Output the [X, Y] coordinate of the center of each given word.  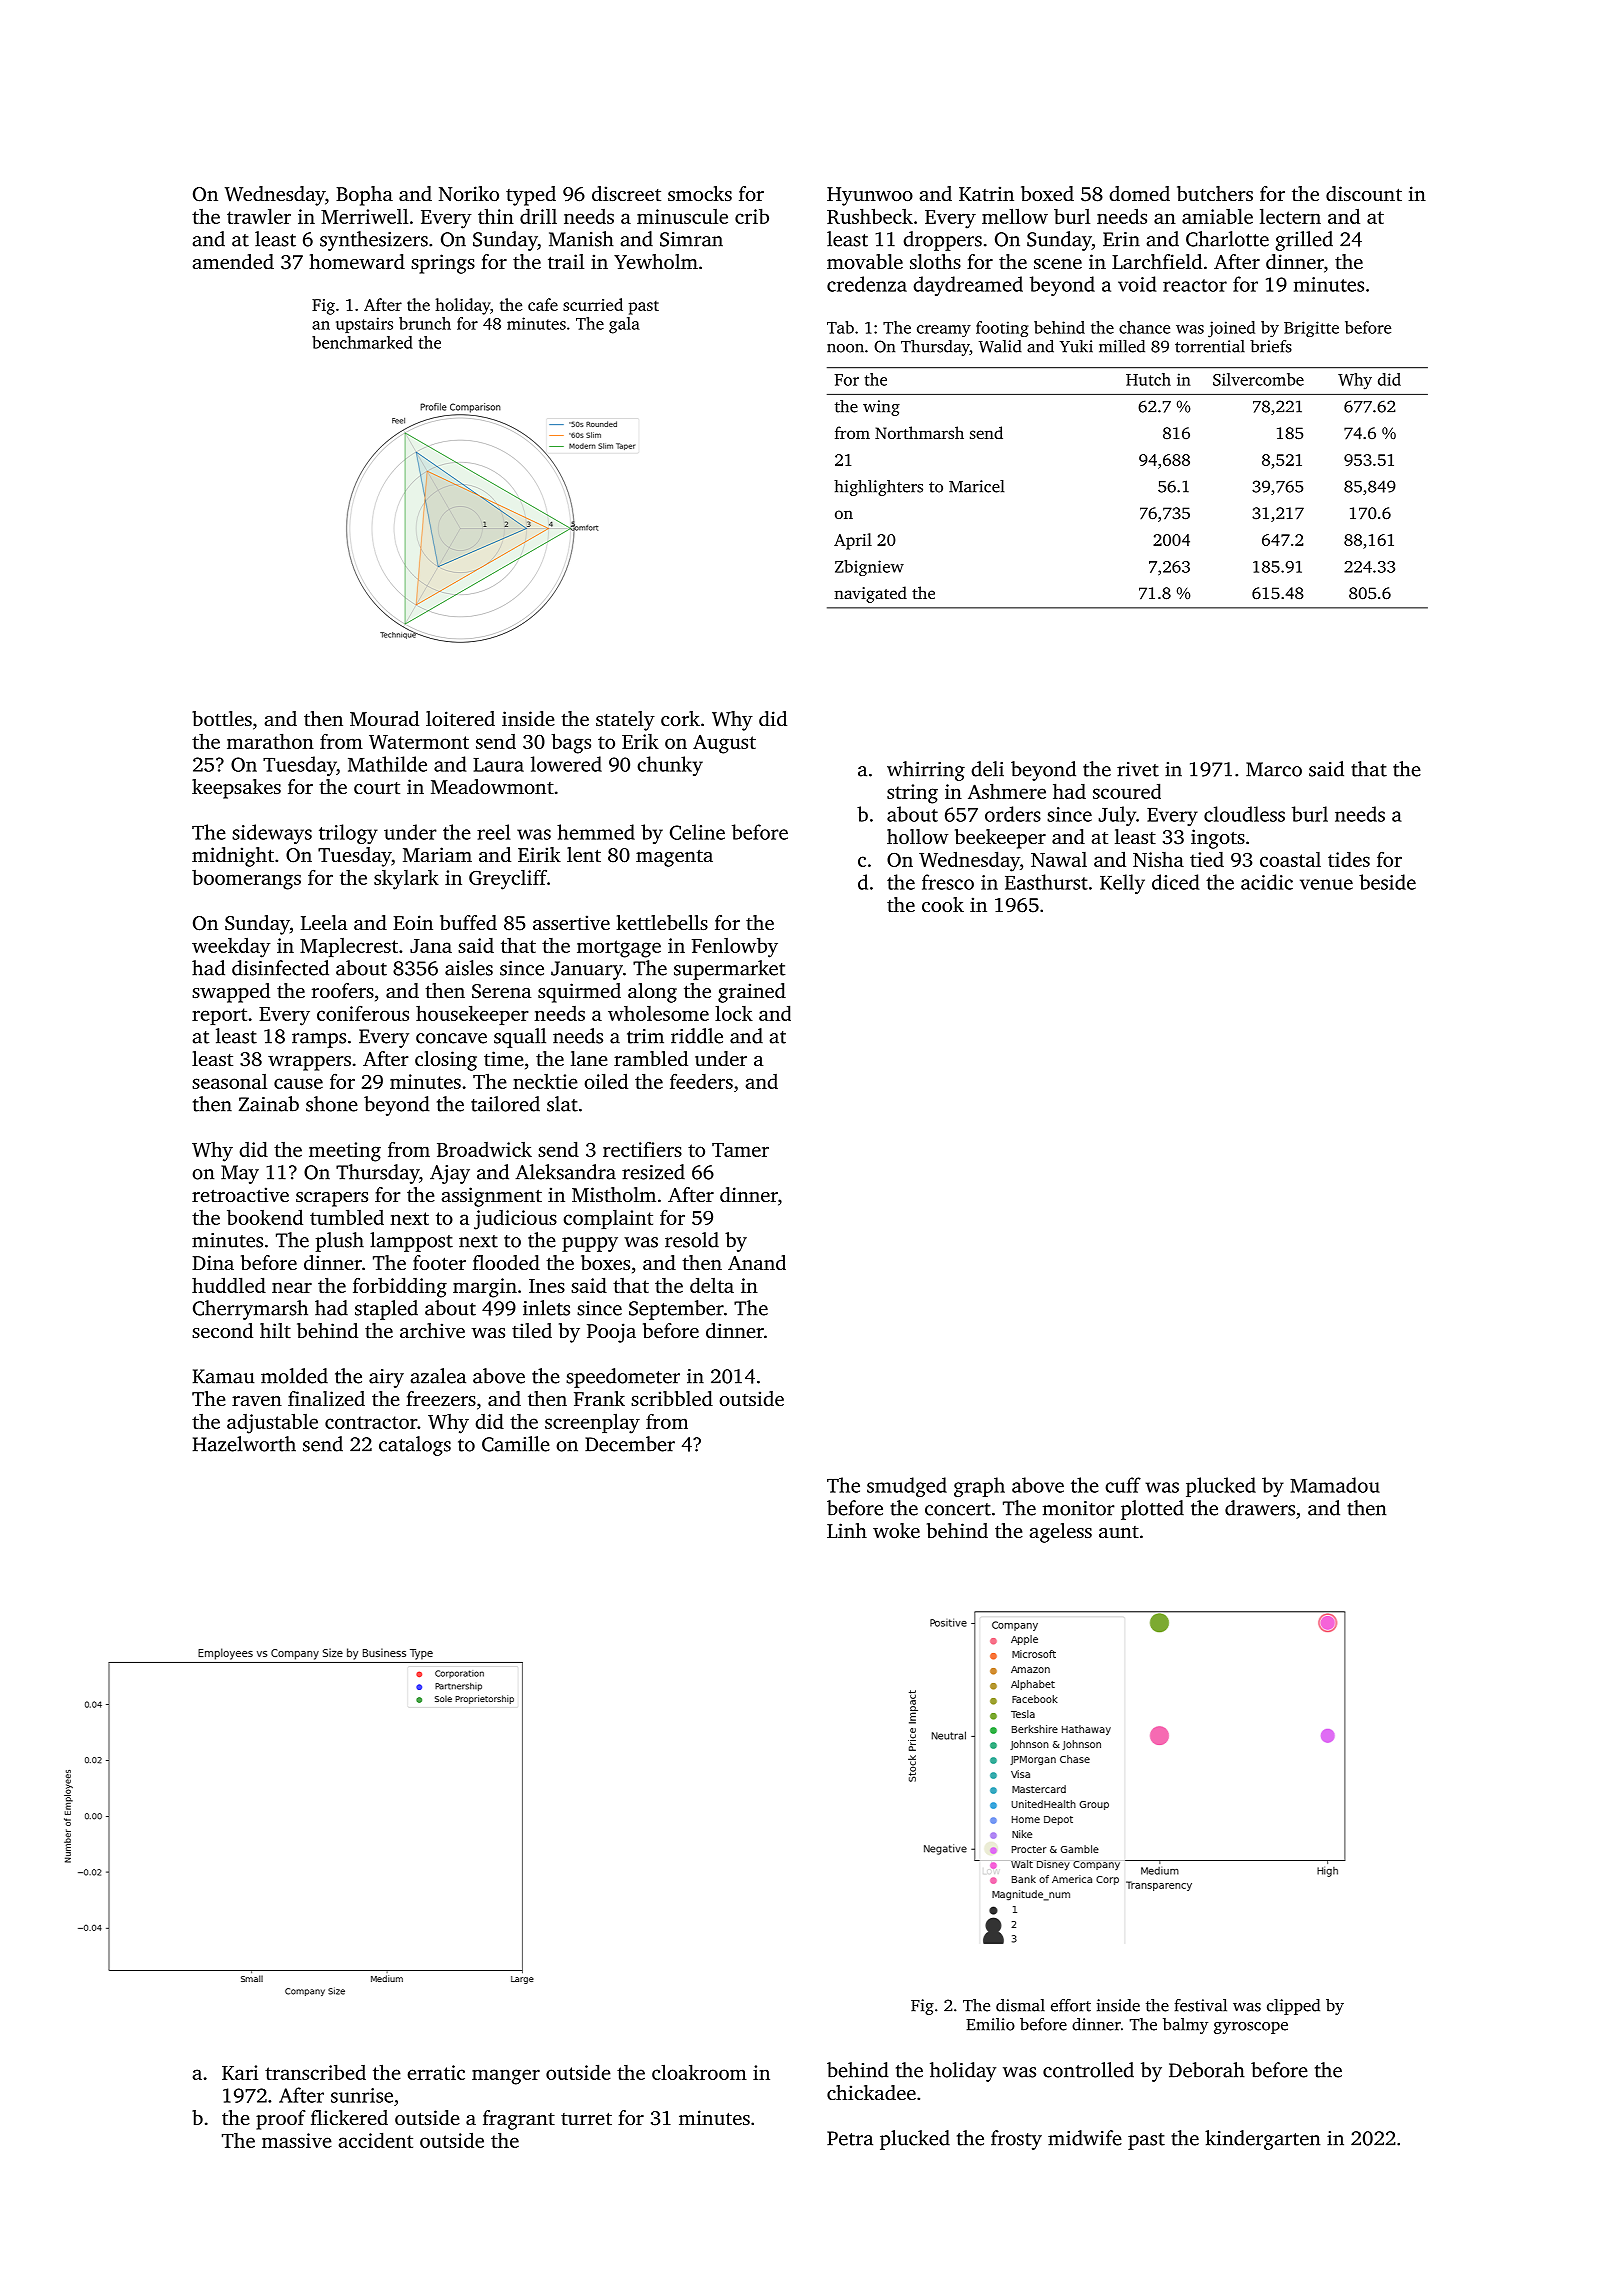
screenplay [592, 1423]
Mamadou [1335, 1485]
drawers [1260, 1508]
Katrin [986, 193]
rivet [1138, 769]
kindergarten [1262, 2140]
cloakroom [699, 2072]
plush [340, 1242]
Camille [516, 1444]
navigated [870, 594]
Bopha [364, 196]
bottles [222, 718]
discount [1364, 193]
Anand [757, 1262]
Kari [240, 2072]
